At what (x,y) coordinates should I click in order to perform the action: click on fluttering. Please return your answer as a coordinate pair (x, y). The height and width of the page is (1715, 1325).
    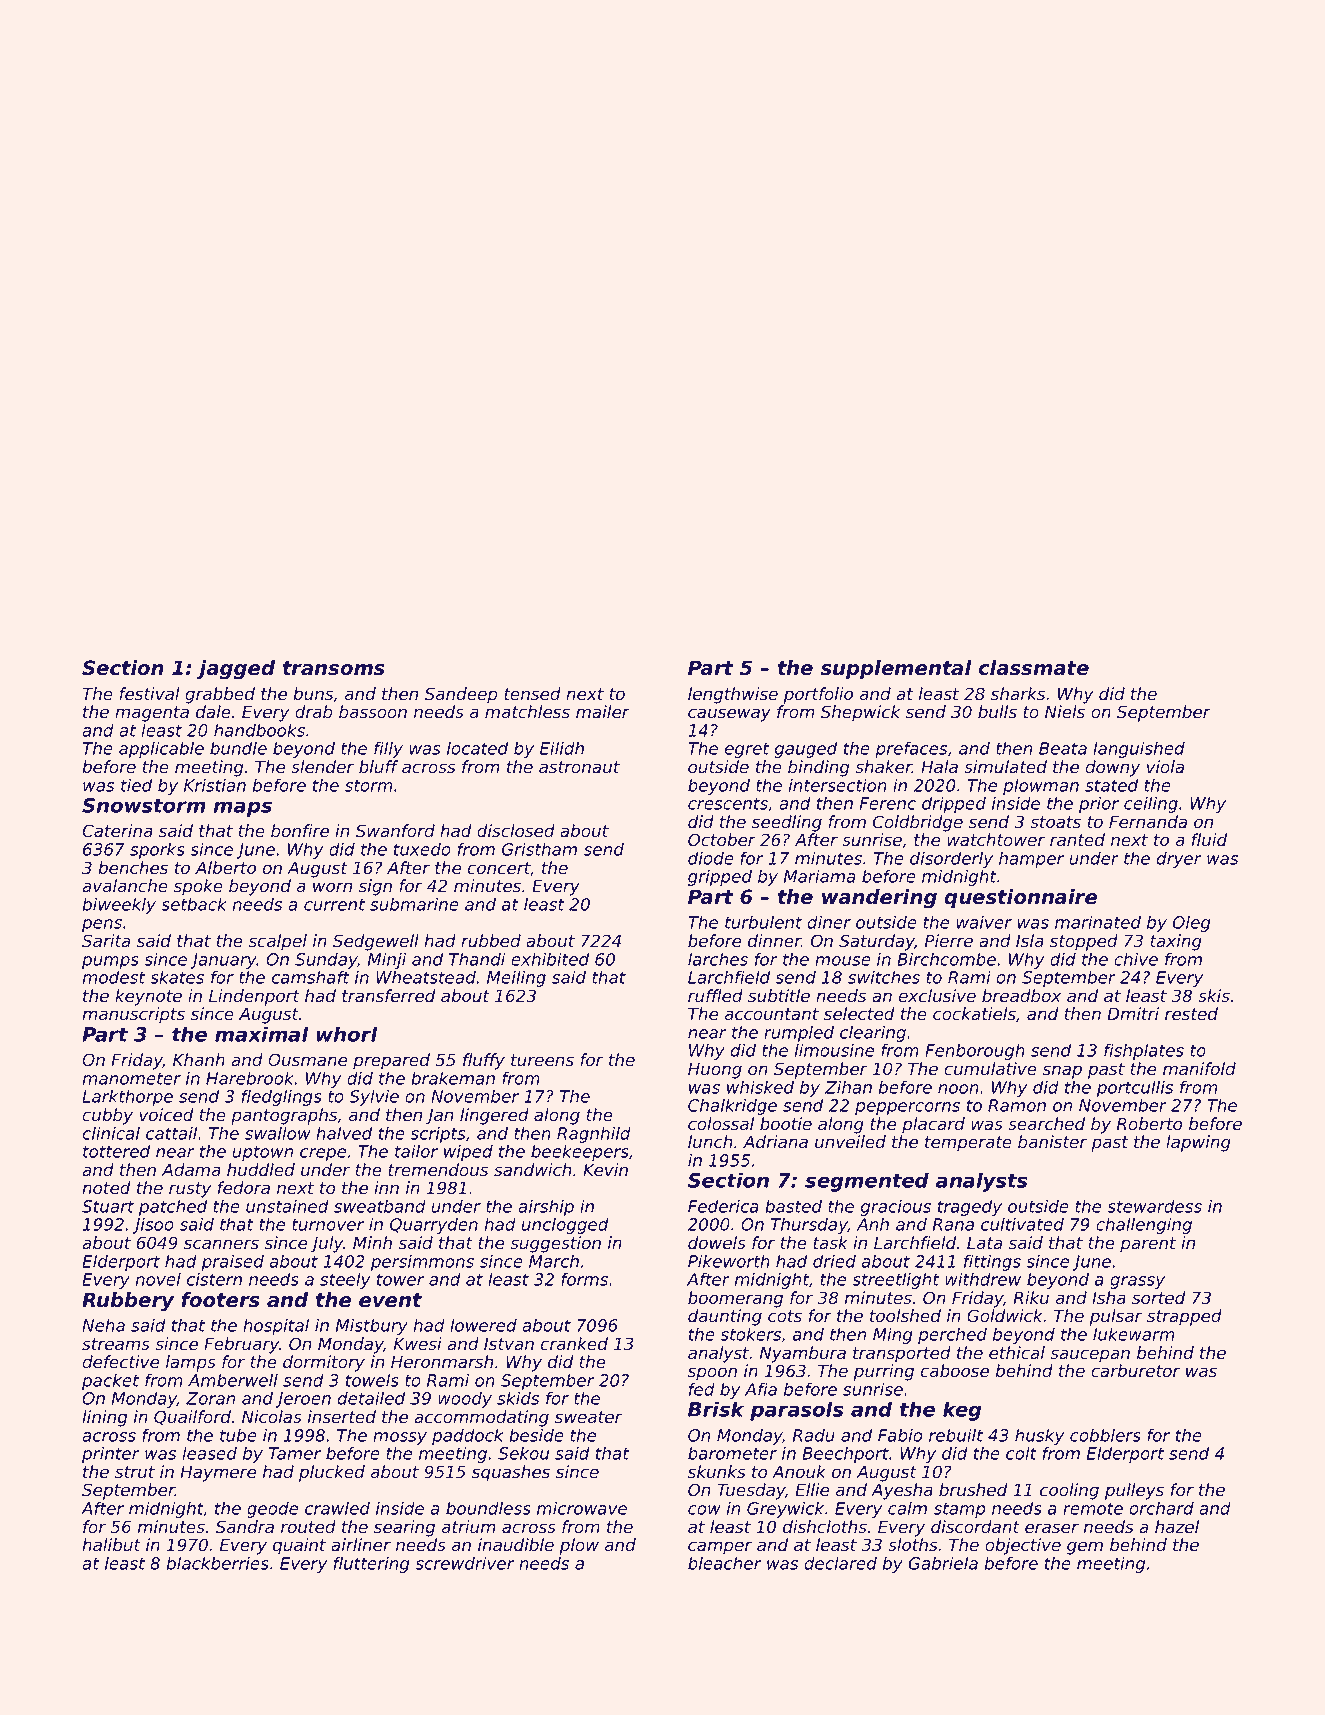
    Looking at the image, I should click on (371, 1564).
